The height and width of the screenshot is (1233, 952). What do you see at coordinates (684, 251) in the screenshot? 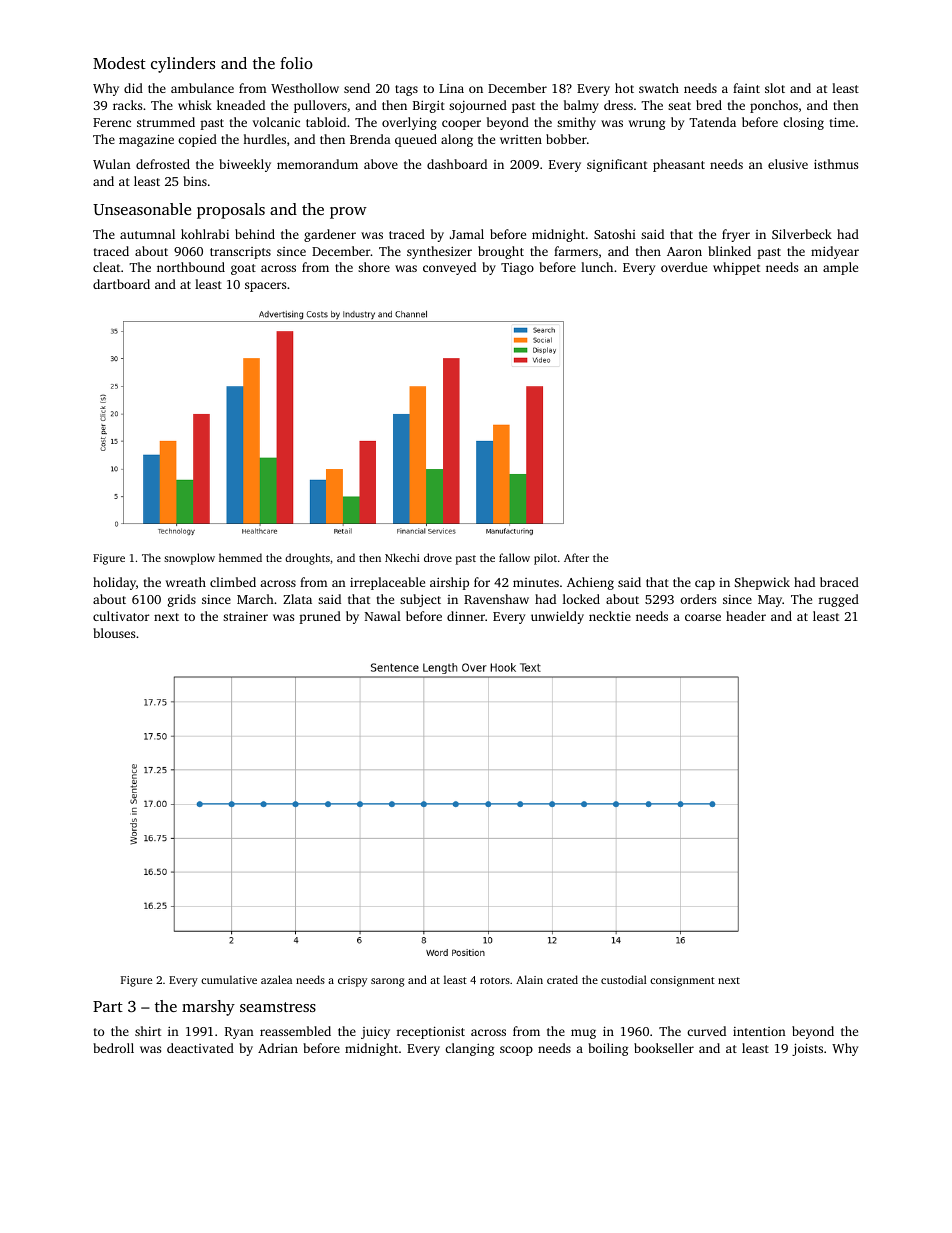
I see `Aaron` at bounding box center [684, 251].
